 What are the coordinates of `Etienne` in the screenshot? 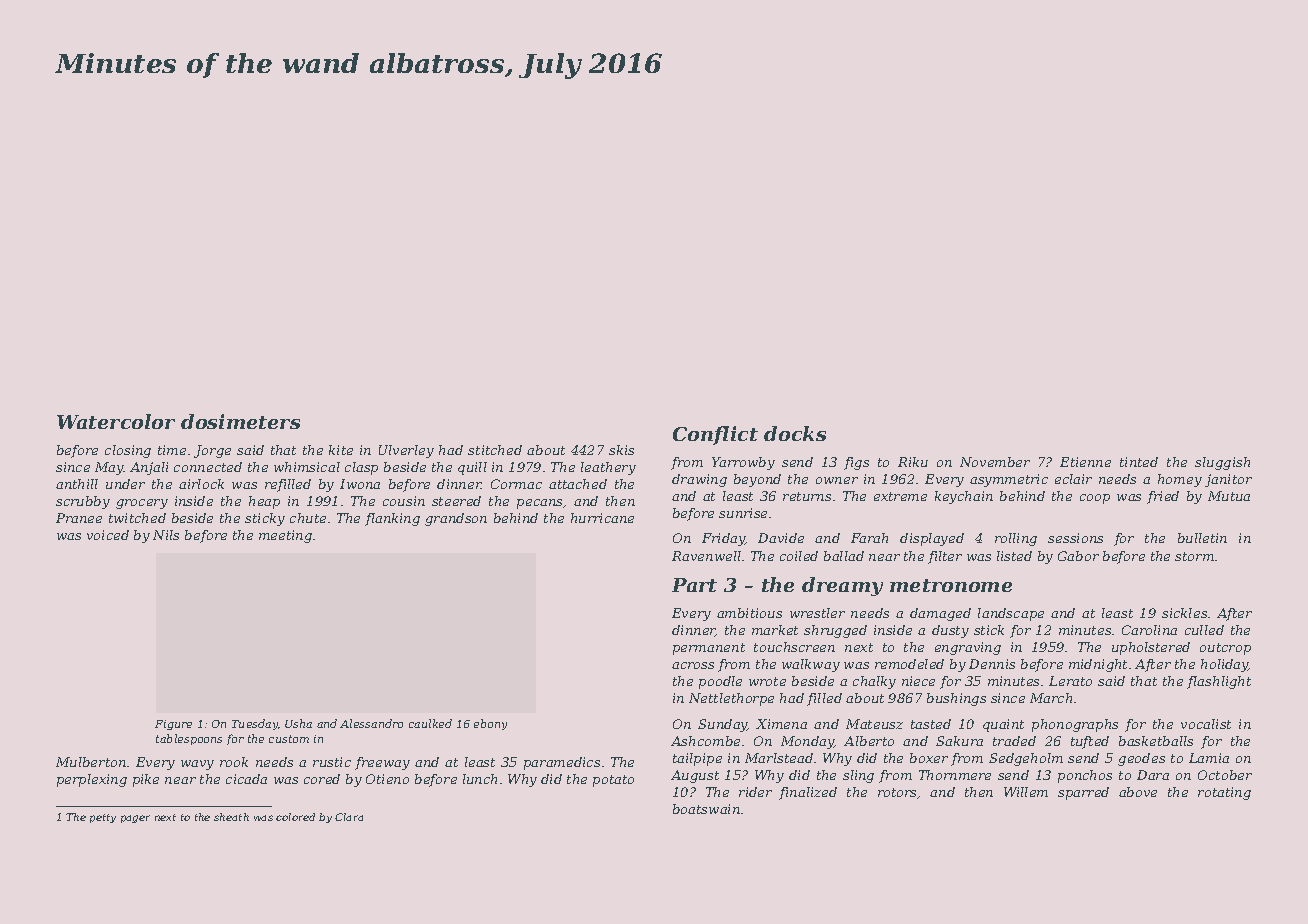 It's located at (1085, 462).
